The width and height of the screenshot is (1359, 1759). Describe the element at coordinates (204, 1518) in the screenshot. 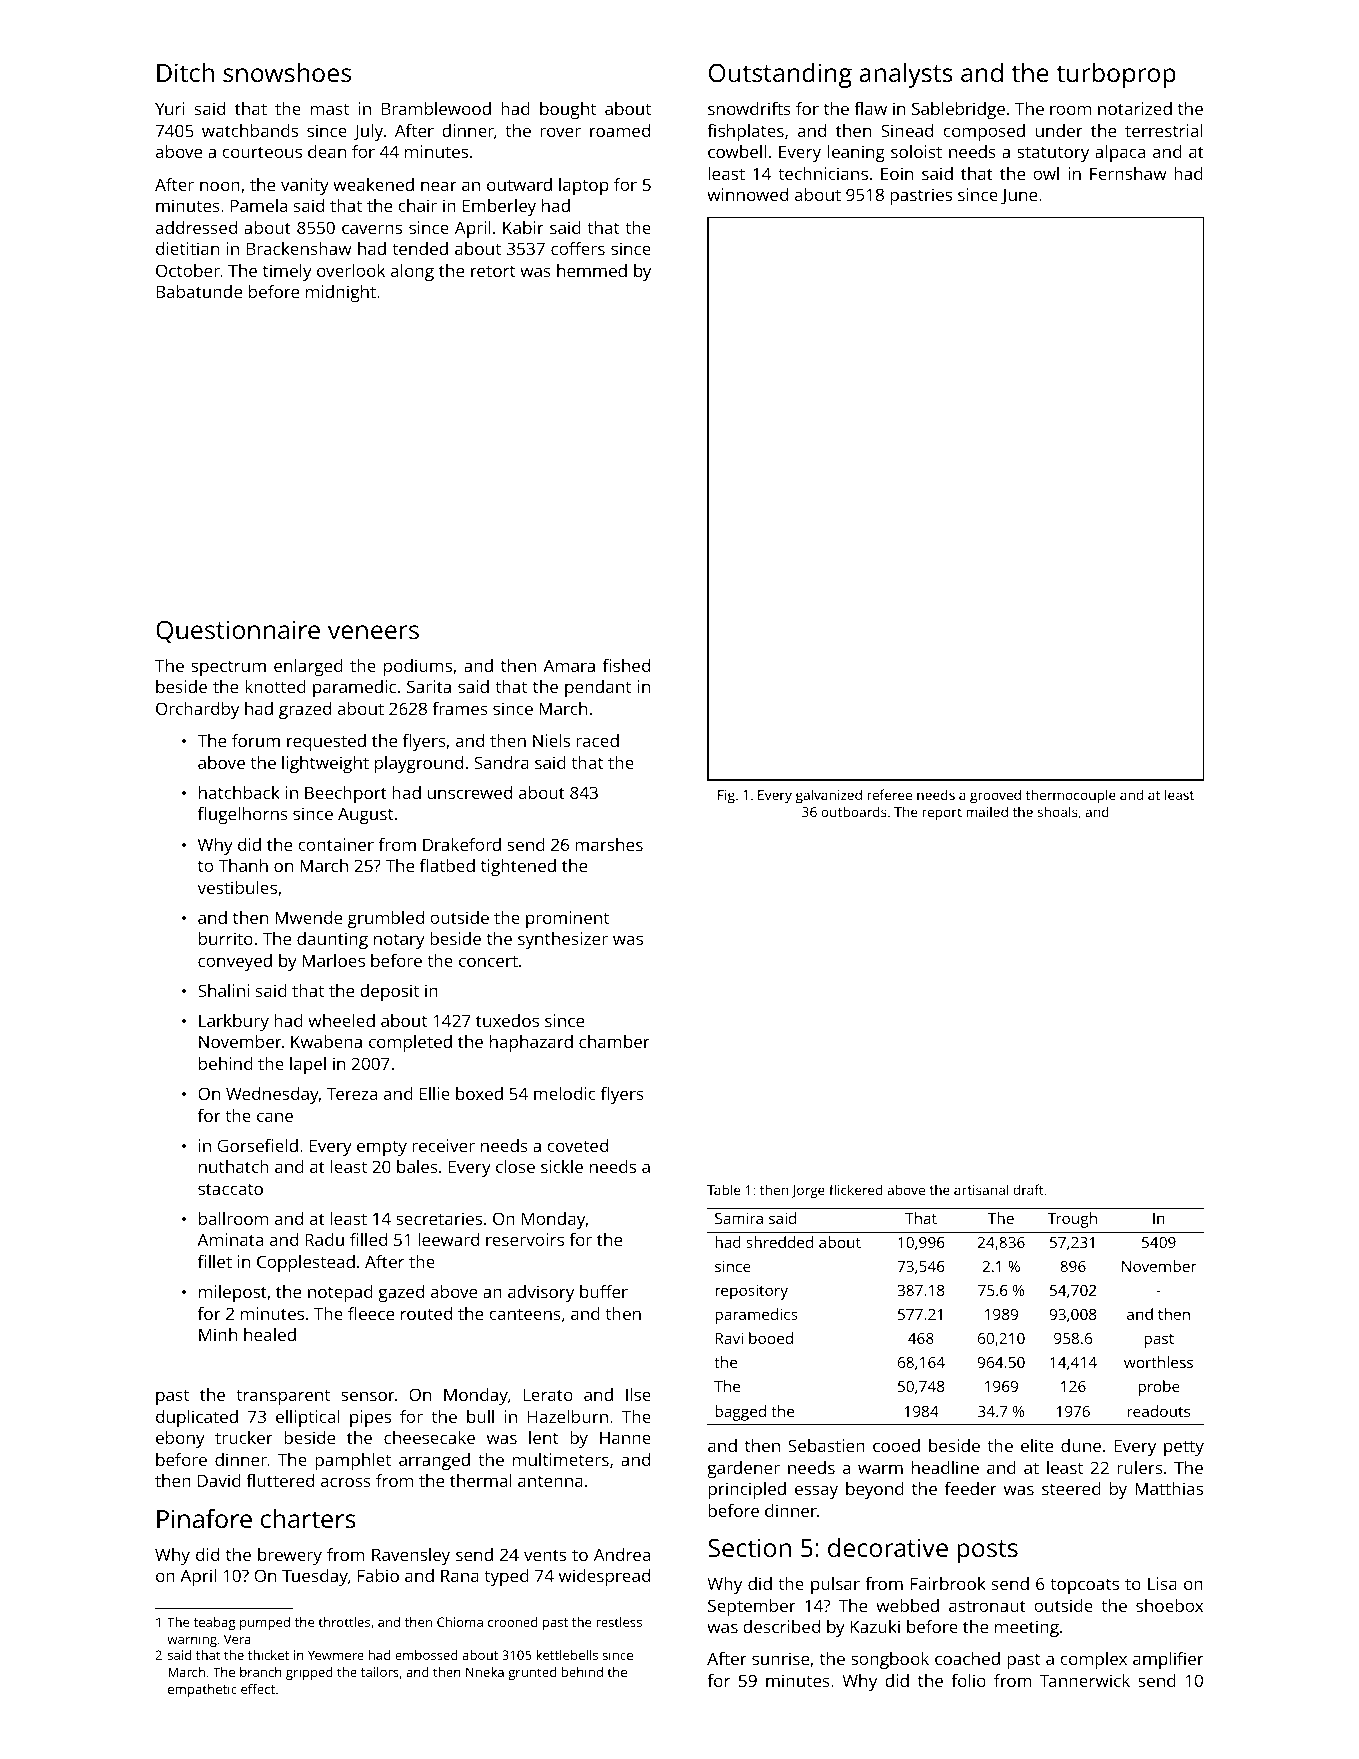

I see `Pinafore` at that location.
